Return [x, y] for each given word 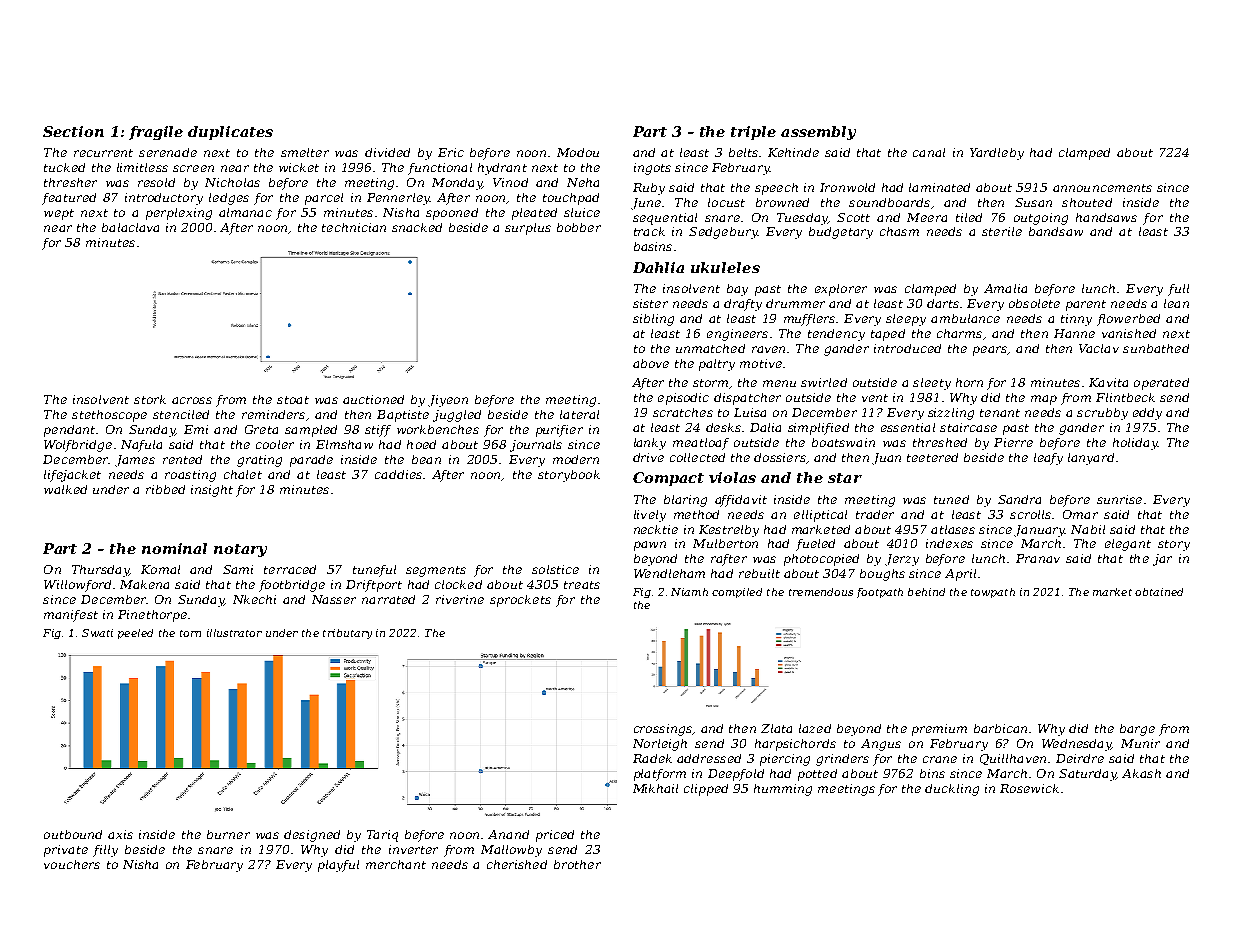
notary [240, 550]
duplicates [230, 133]
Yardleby [997, 154]
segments [436, 571]
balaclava [130, 227]
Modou [578, 152]
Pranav [1038, 558]
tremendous [821, 592]
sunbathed [1156, 348]
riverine [460, 599]
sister [650, 303]
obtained [1159, 592]
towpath [993, 593]
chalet [243, 474]
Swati [97, 633]
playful [338, 866]
